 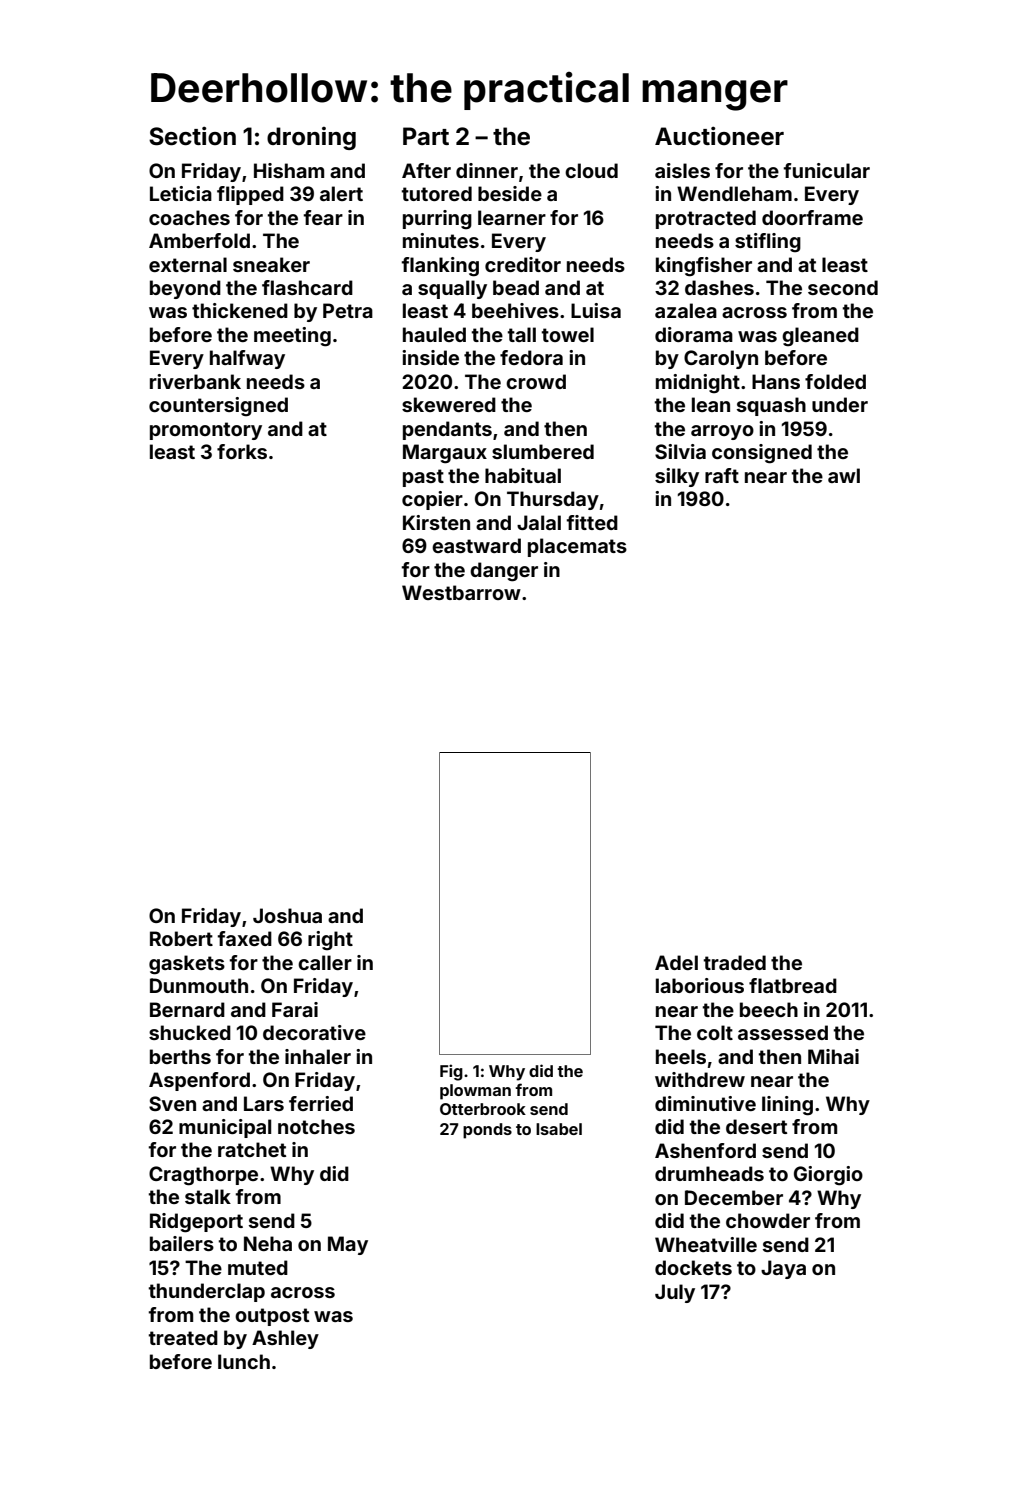 What do you see at coordinates (676, 962) in the image?
I see `Adel` at bounding box center [676, 962].
